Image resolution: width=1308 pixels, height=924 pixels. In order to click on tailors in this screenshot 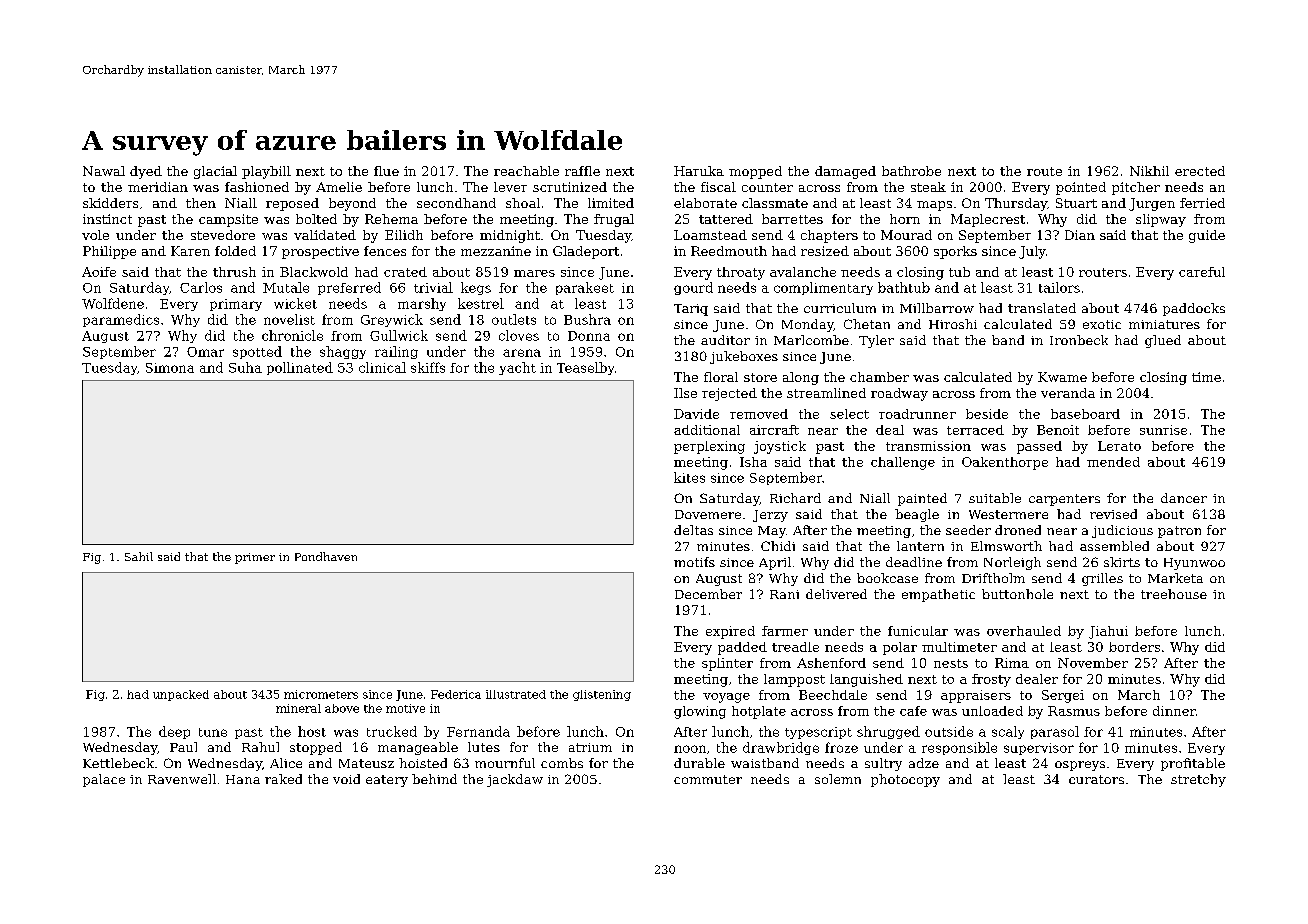, I will do `click(1059, 287)`.
